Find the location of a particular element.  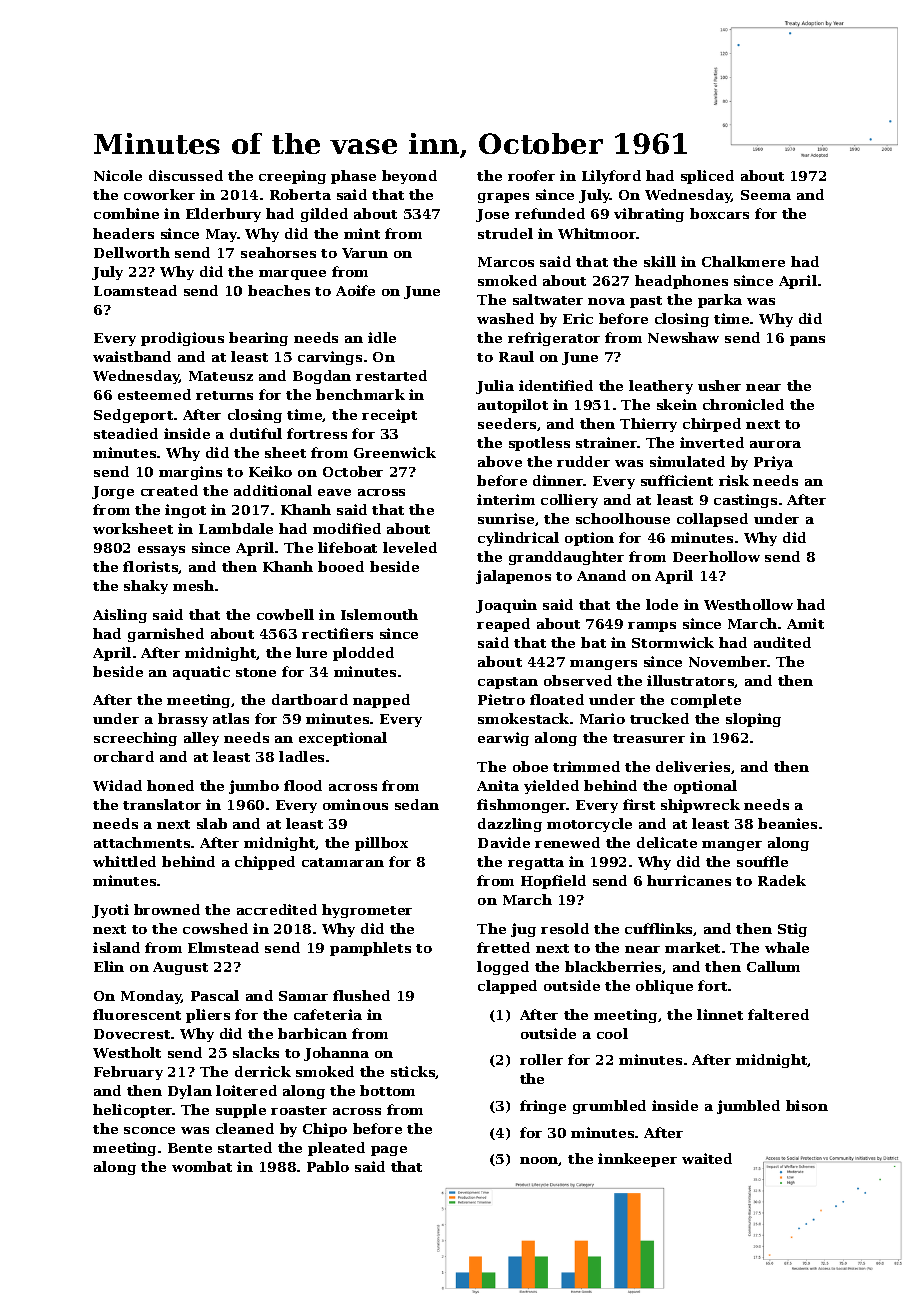

audited is located at coordinates (782, 642).
